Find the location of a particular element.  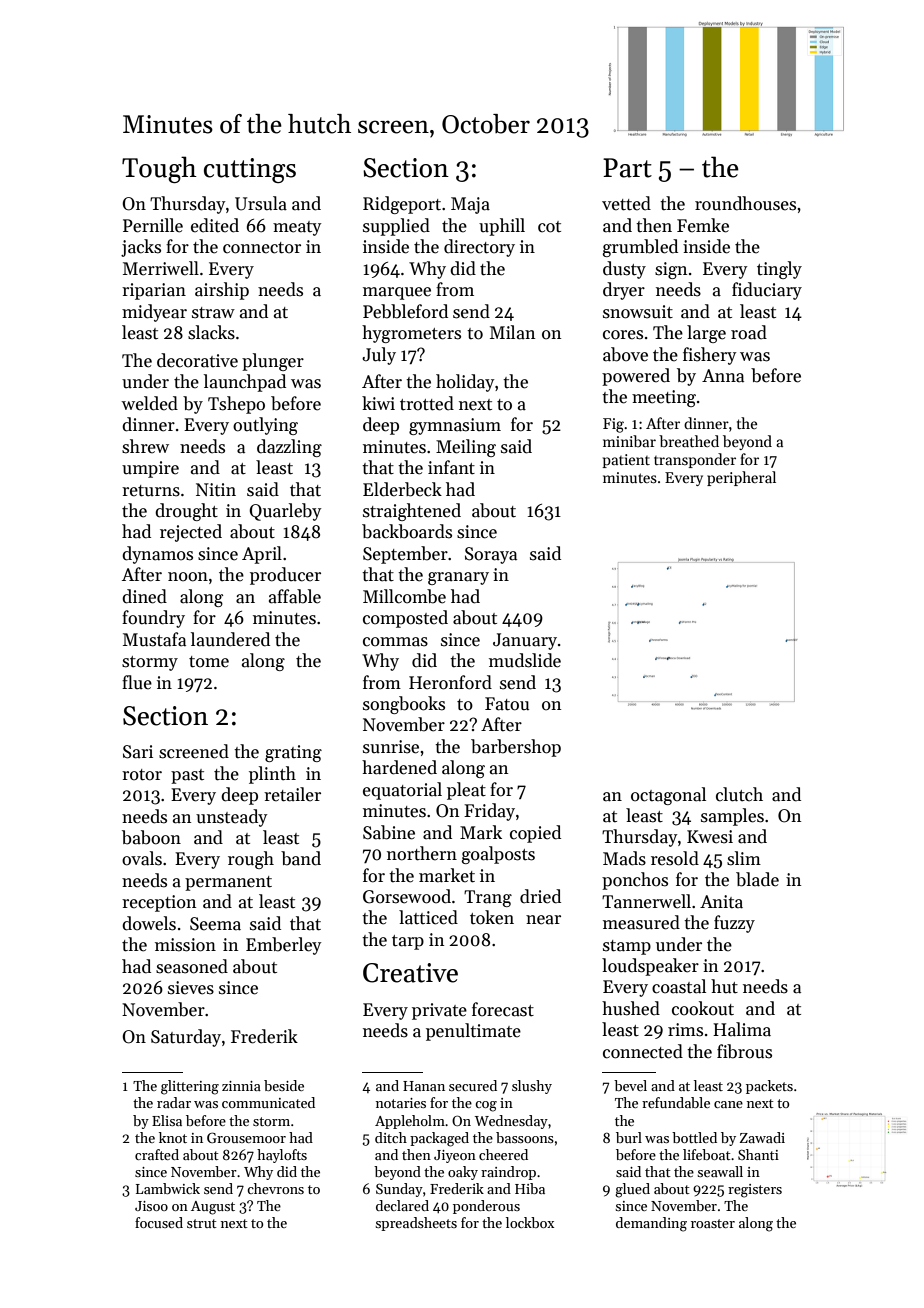

supplied is located at coordinates (396, 227).
